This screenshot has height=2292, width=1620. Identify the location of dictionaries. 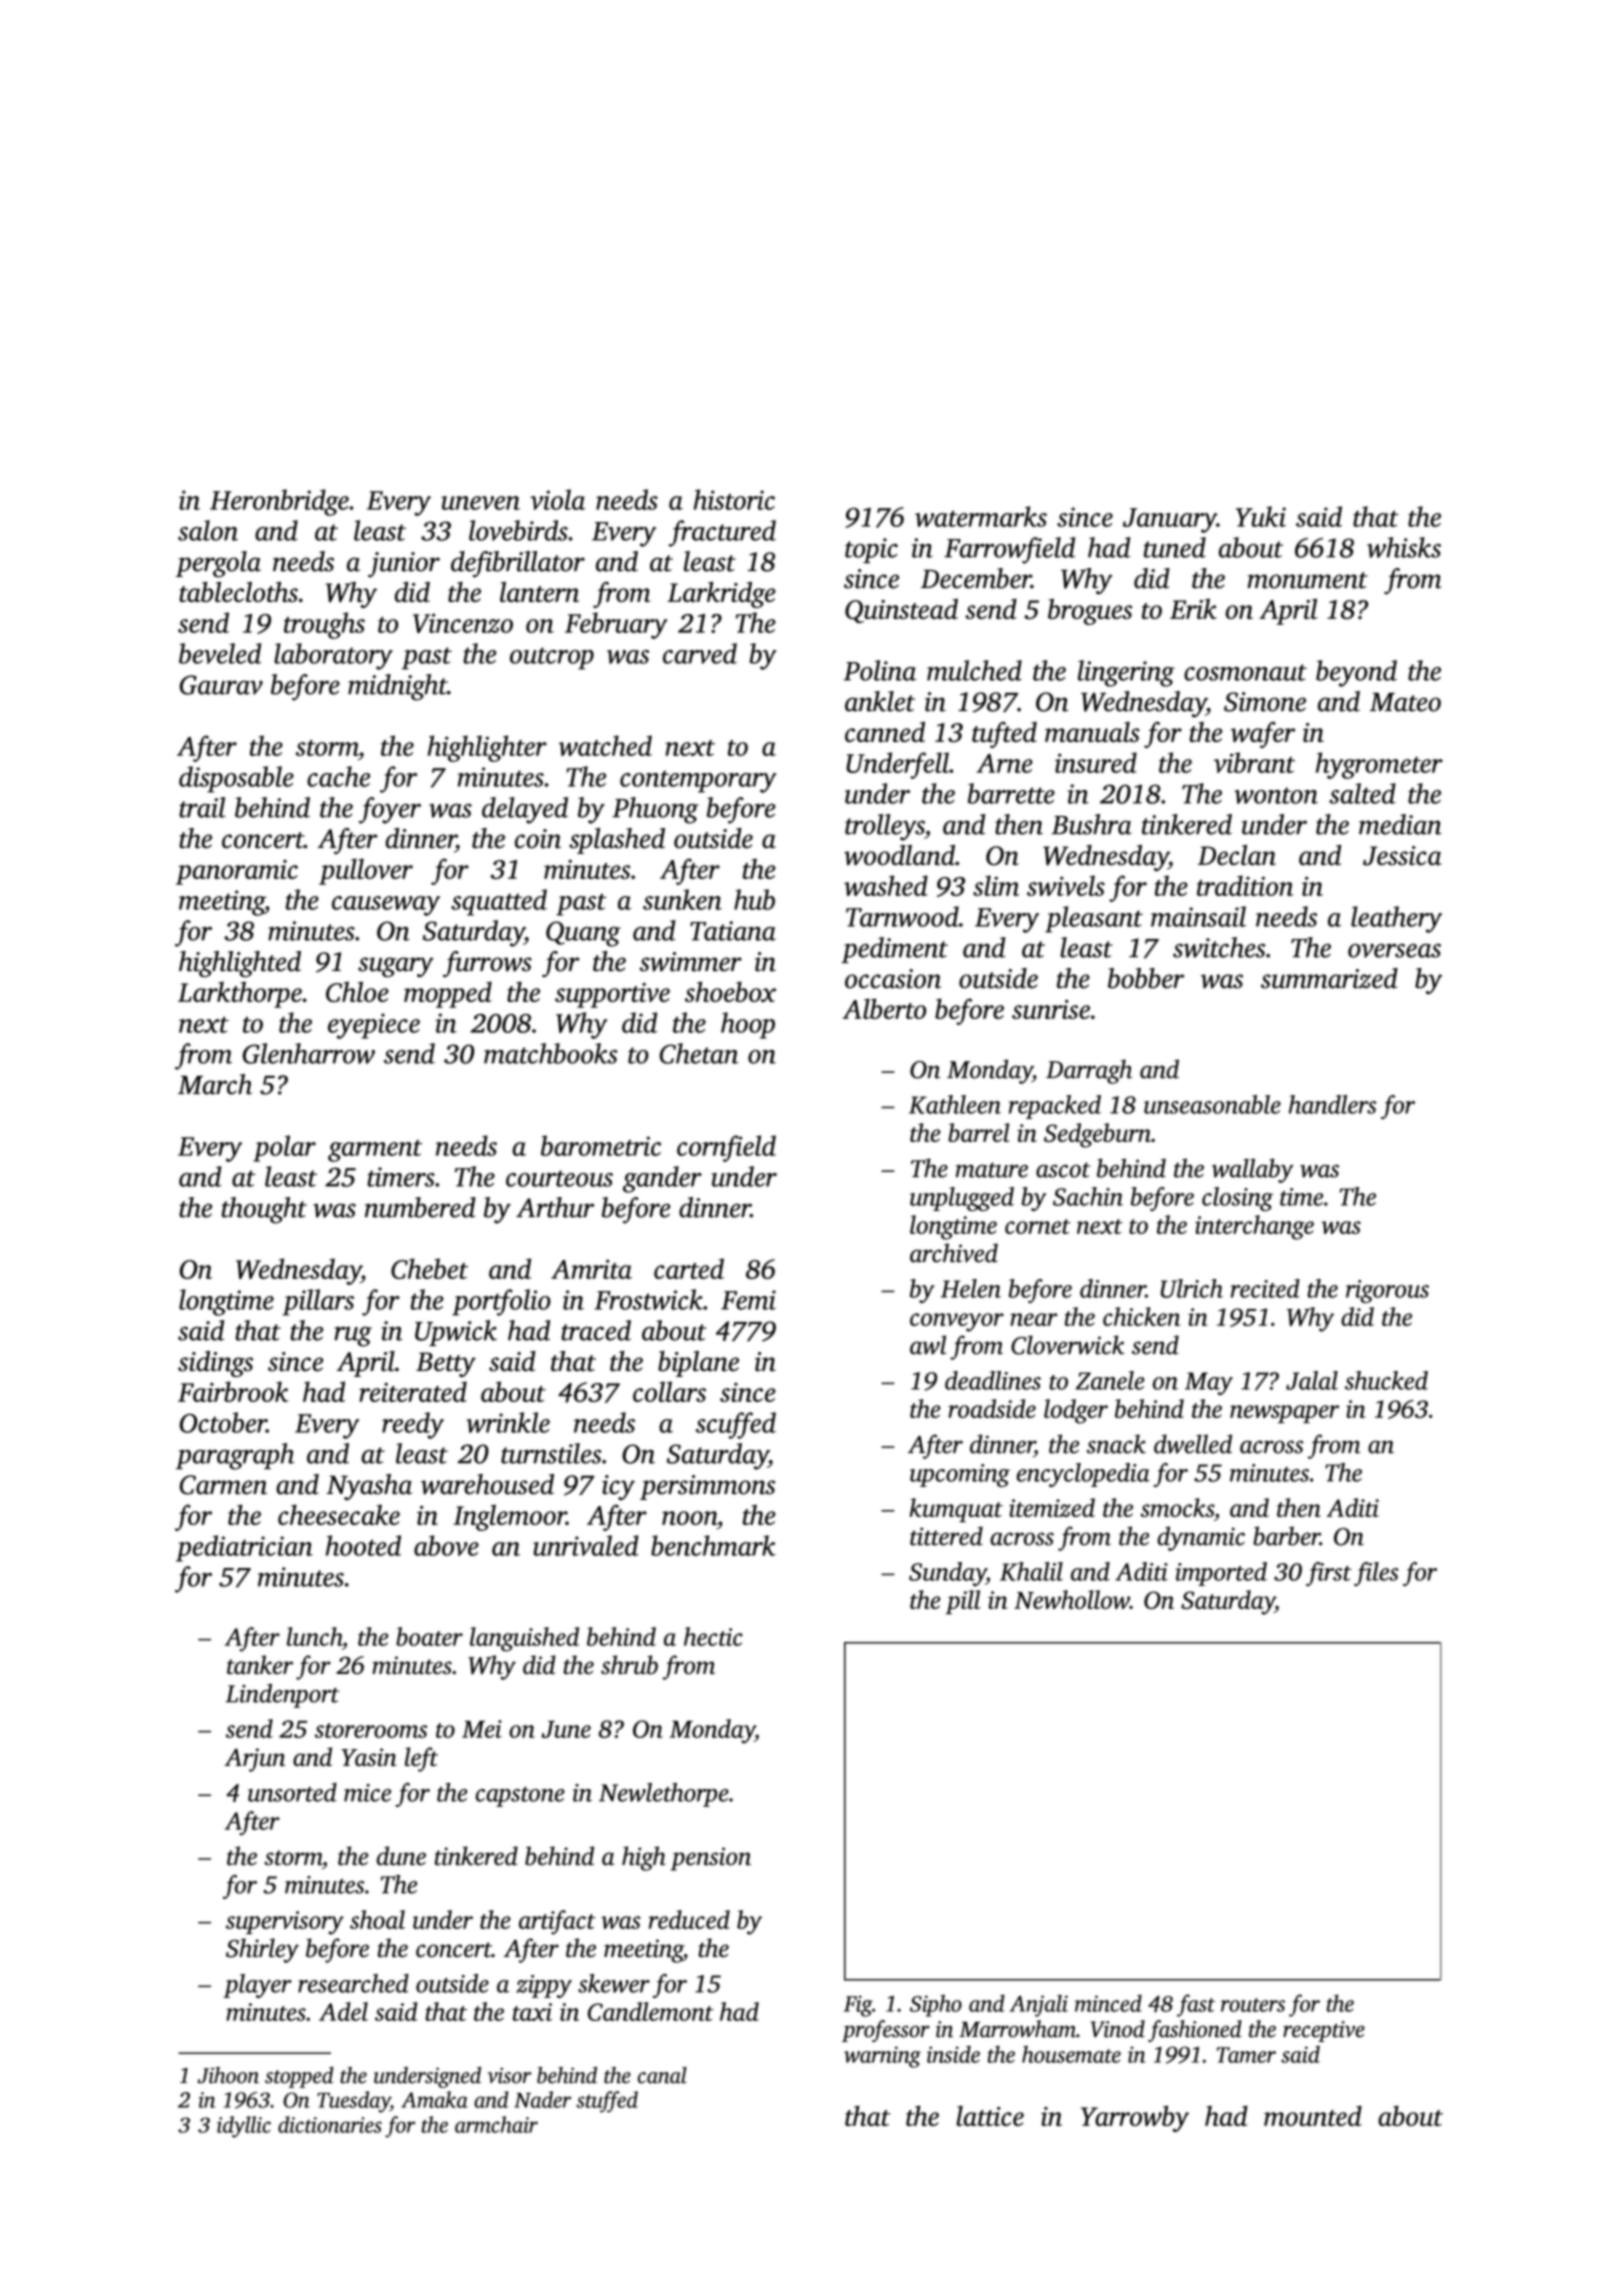
(330, 2124).
